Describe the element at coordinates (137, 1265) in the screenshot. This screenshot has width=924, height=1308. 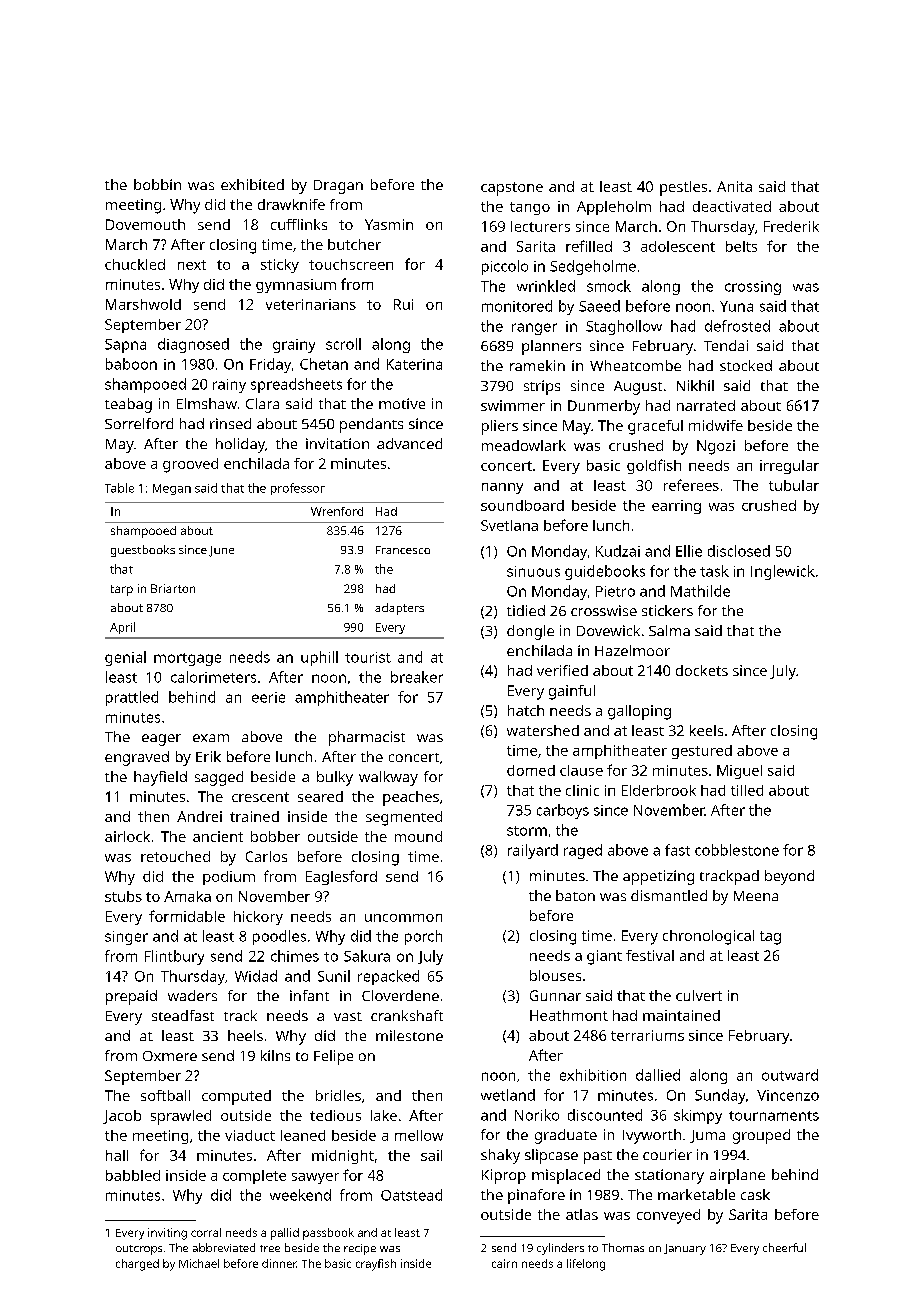
I see `charged` at that location.
